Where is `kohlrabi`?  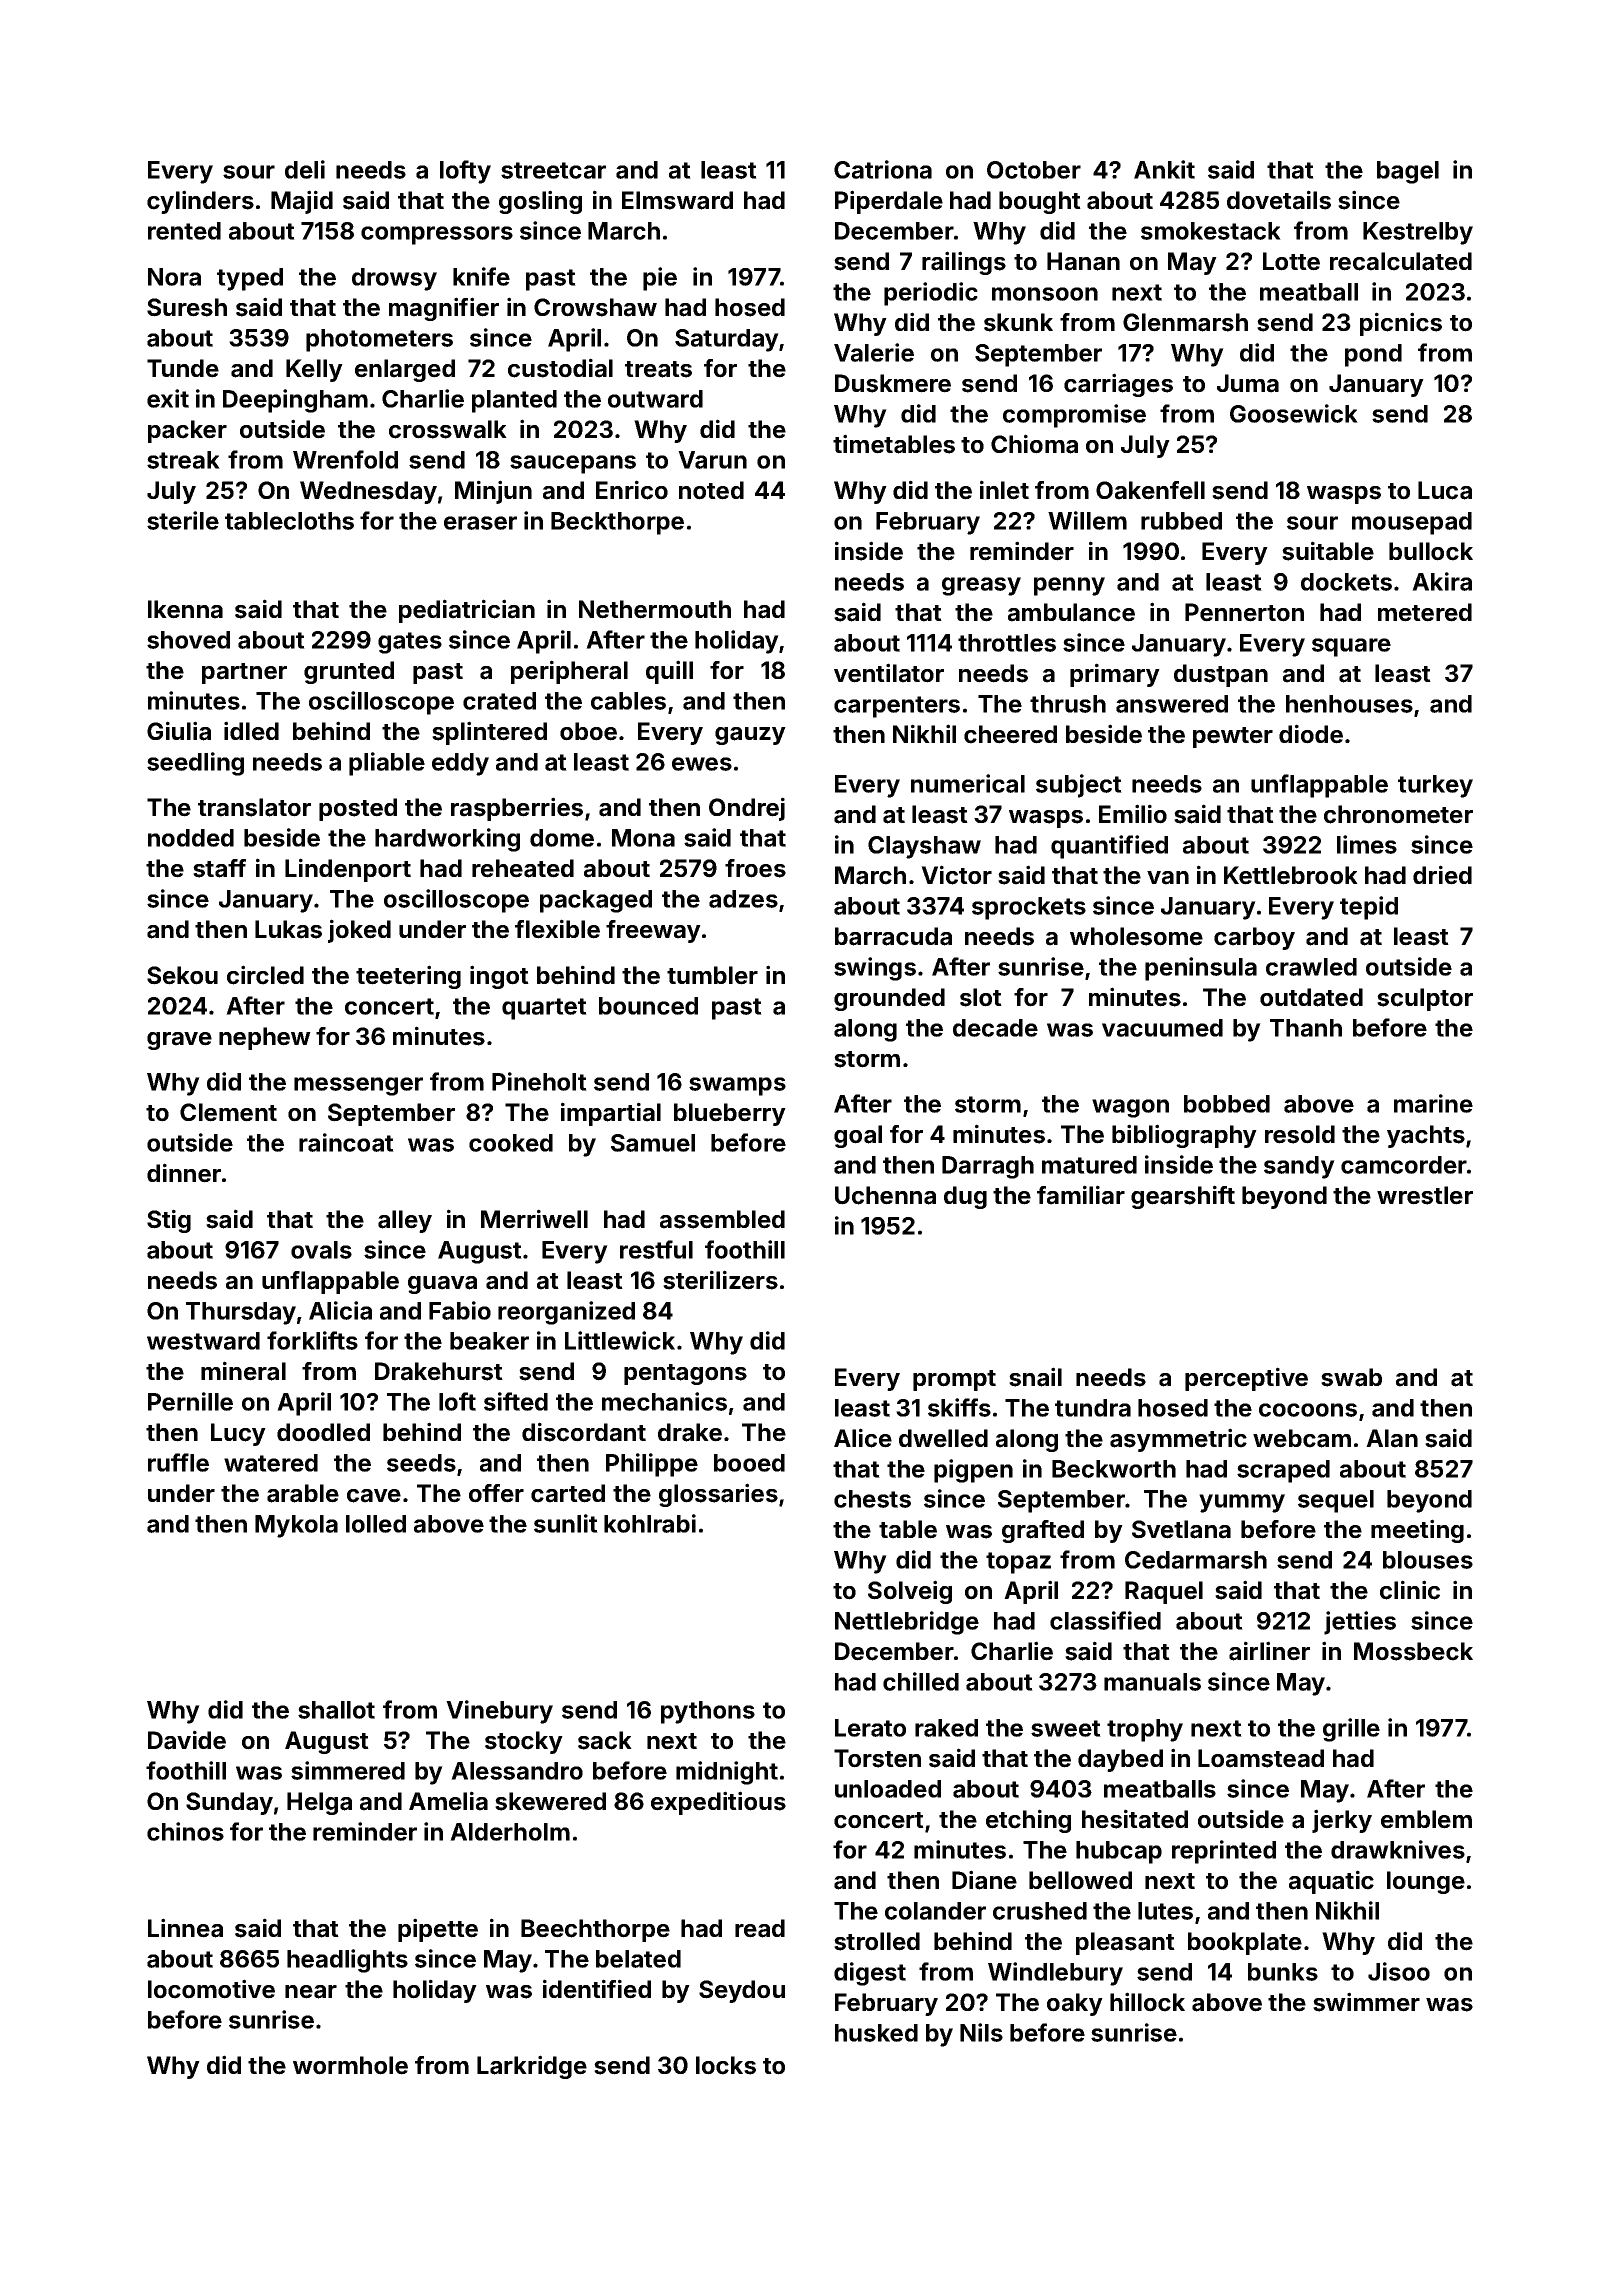 kohlrabi is located at coordinates (650, 1523).
